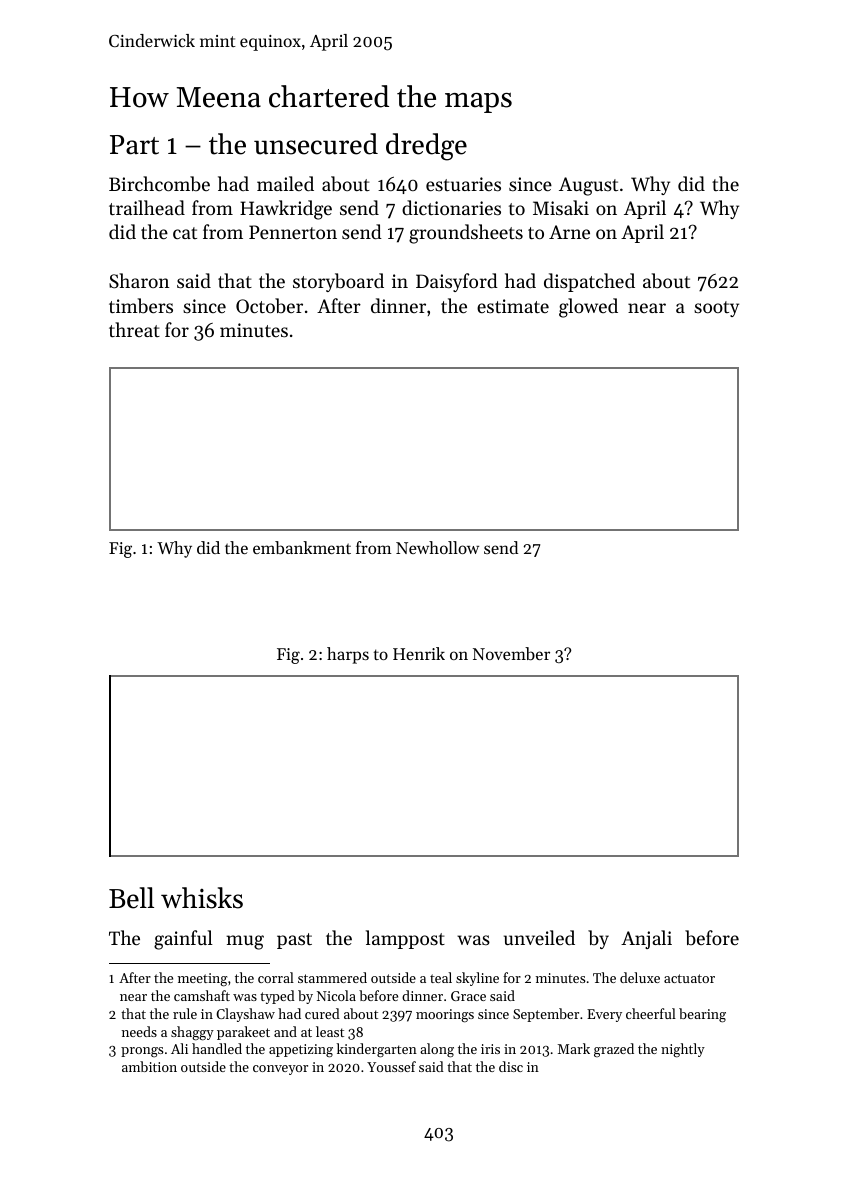 The height and width of the document is (1204, 848). I want to click on Anjali, so click(646, 939).
